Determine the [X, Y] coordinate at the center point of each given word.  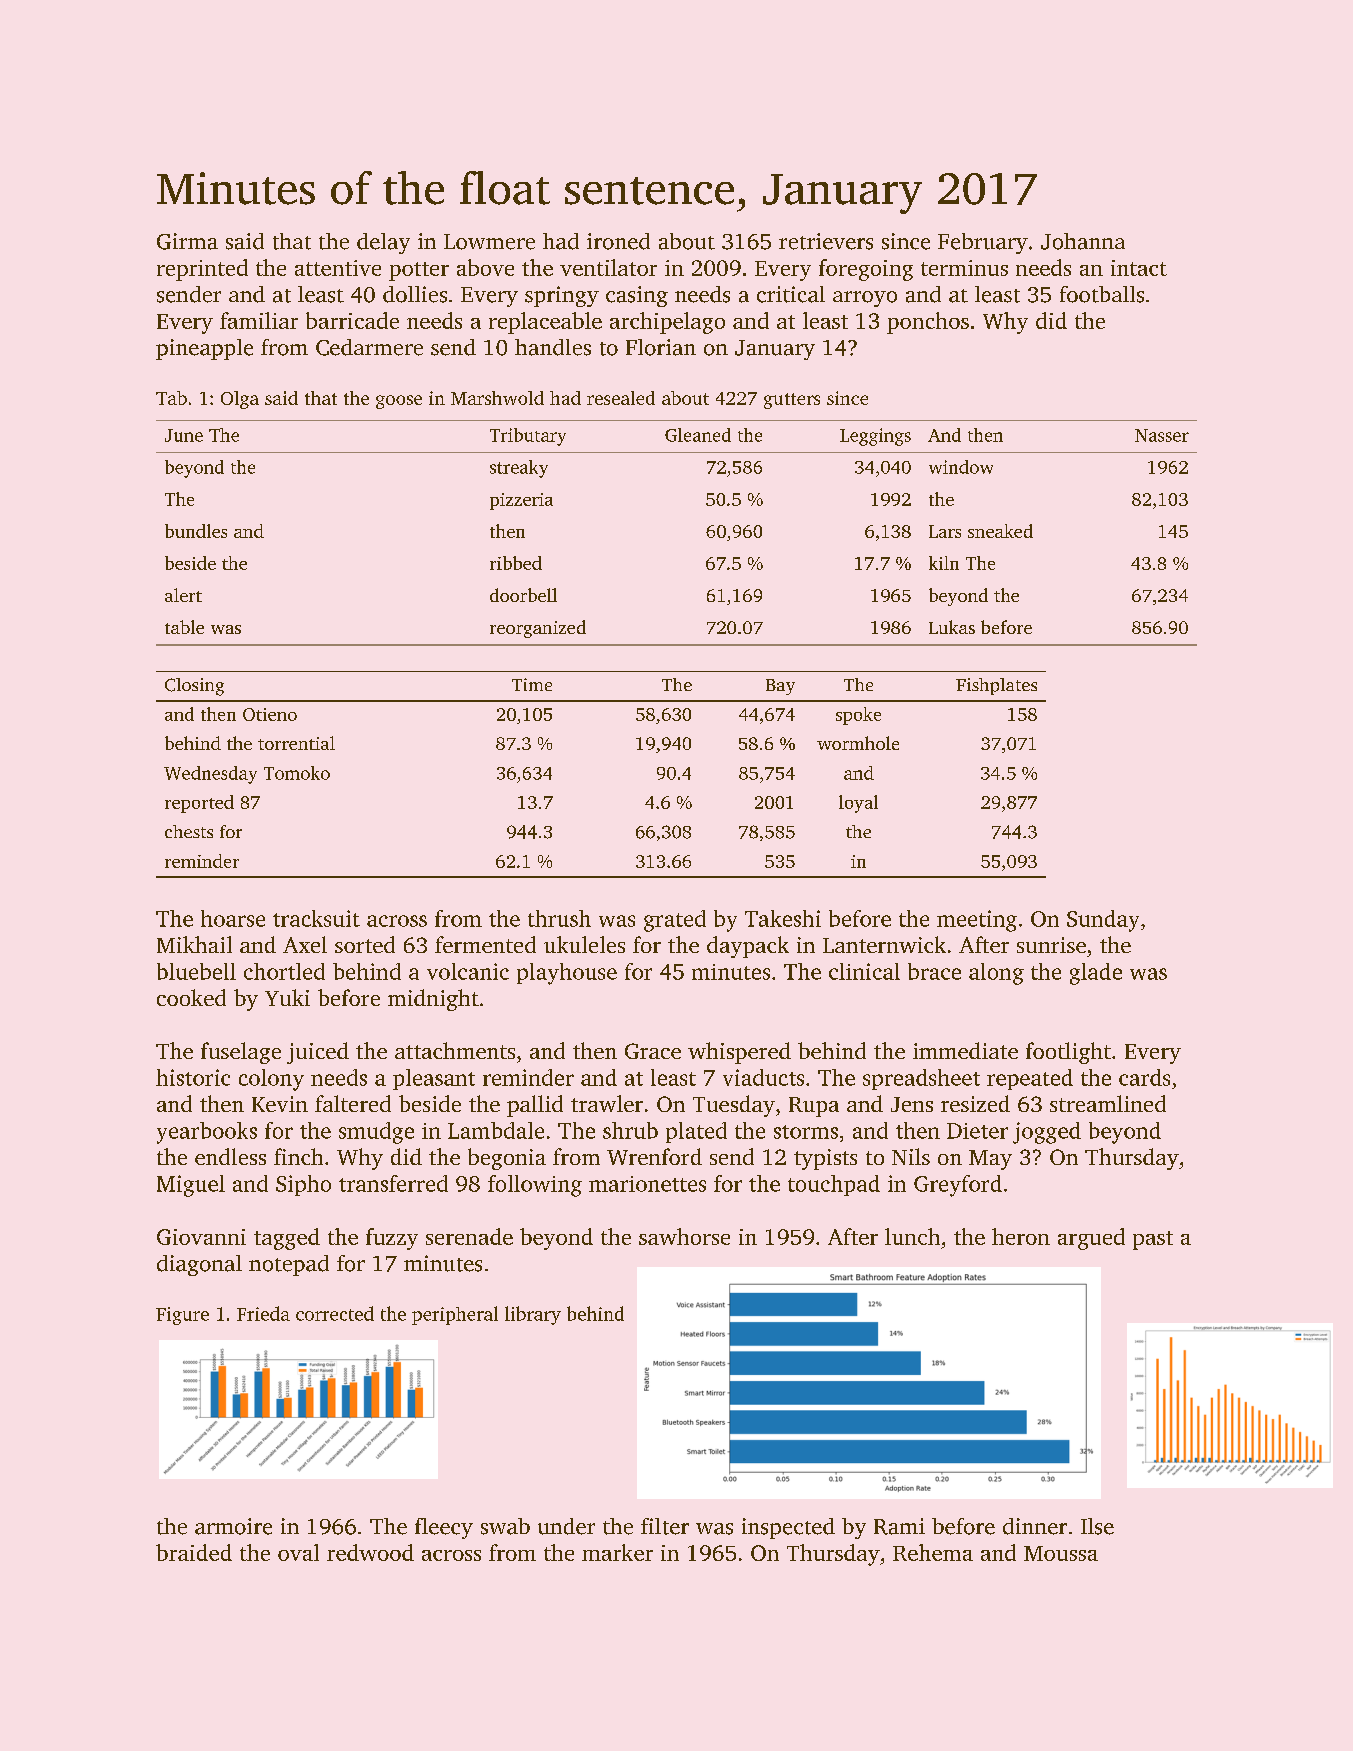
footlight [1068, 1053]
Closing [194, 687]
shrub [630, 1130]
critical [791, 294]
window [961, 467]
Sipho [303, 1185]
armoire [233, 1526]
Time [532, 684]
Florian [661, 347]
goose [399, 402]
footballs [1102, 294]
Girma [187, 241]
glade [1096, 974]
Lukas [952, 627]
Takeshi [783, 918]
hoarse [233, 918]
